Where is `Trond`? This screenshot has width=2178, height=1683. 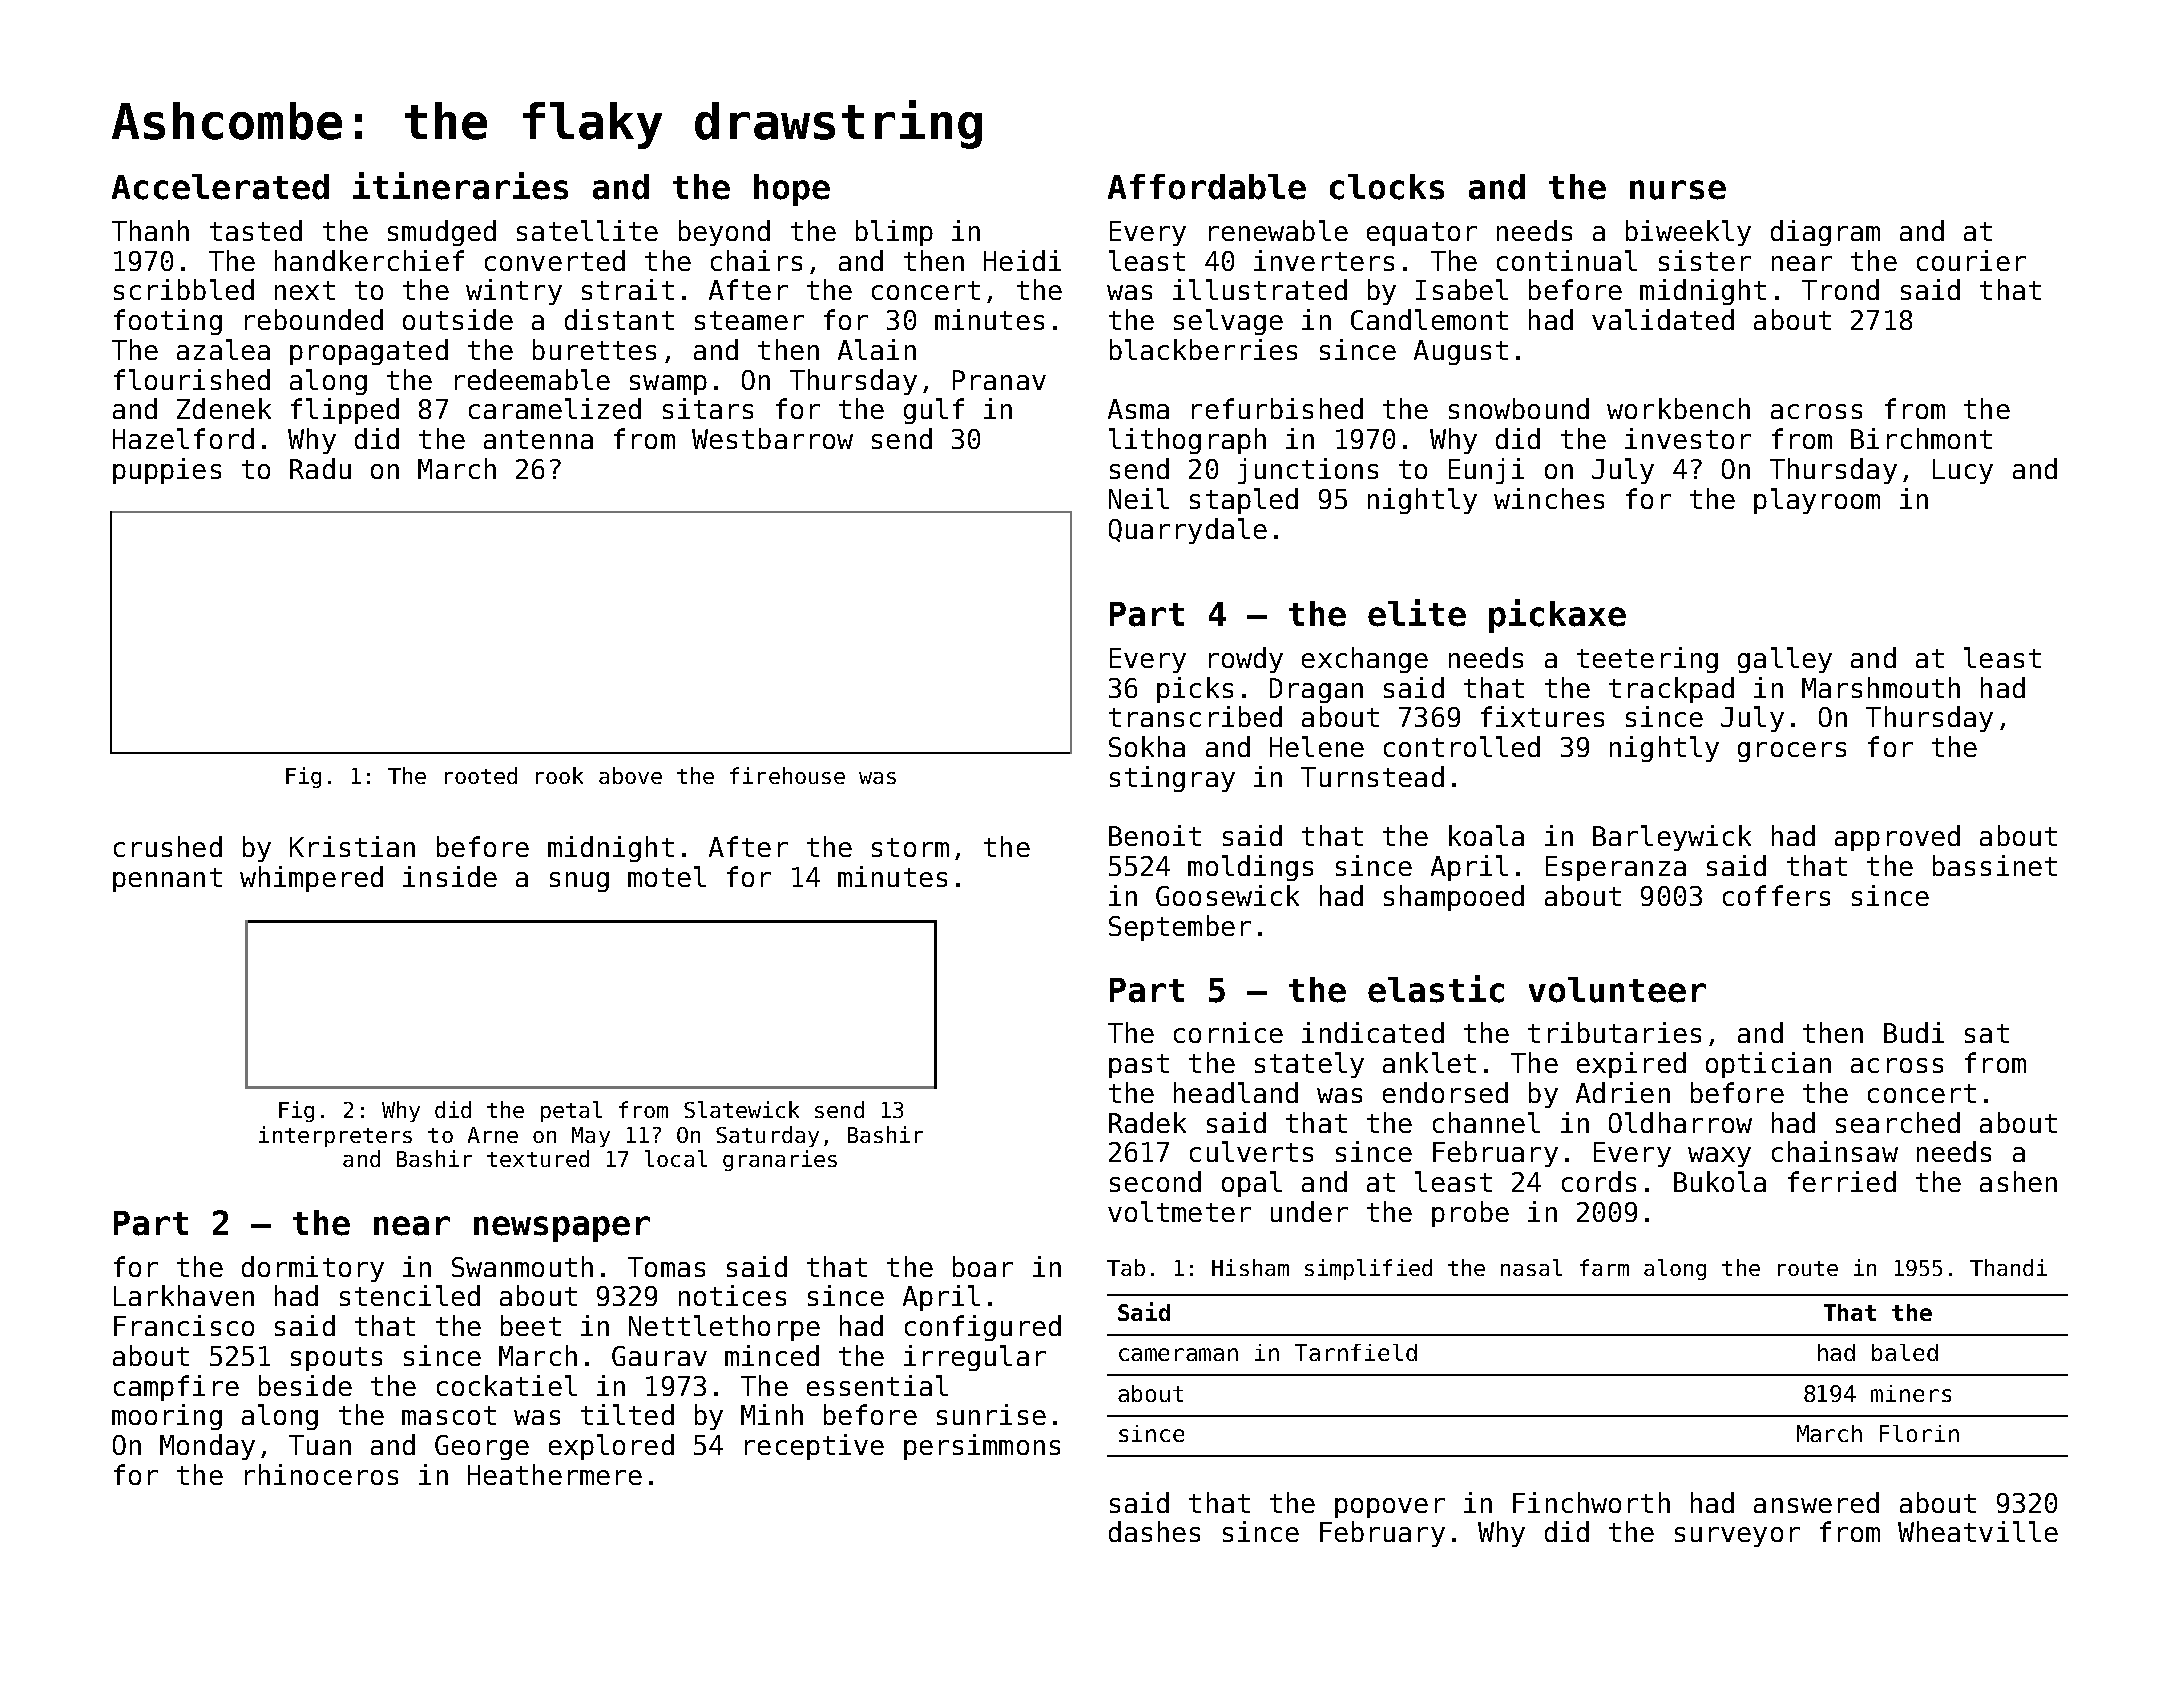
Trond is located at coordinates (1840, 289).
